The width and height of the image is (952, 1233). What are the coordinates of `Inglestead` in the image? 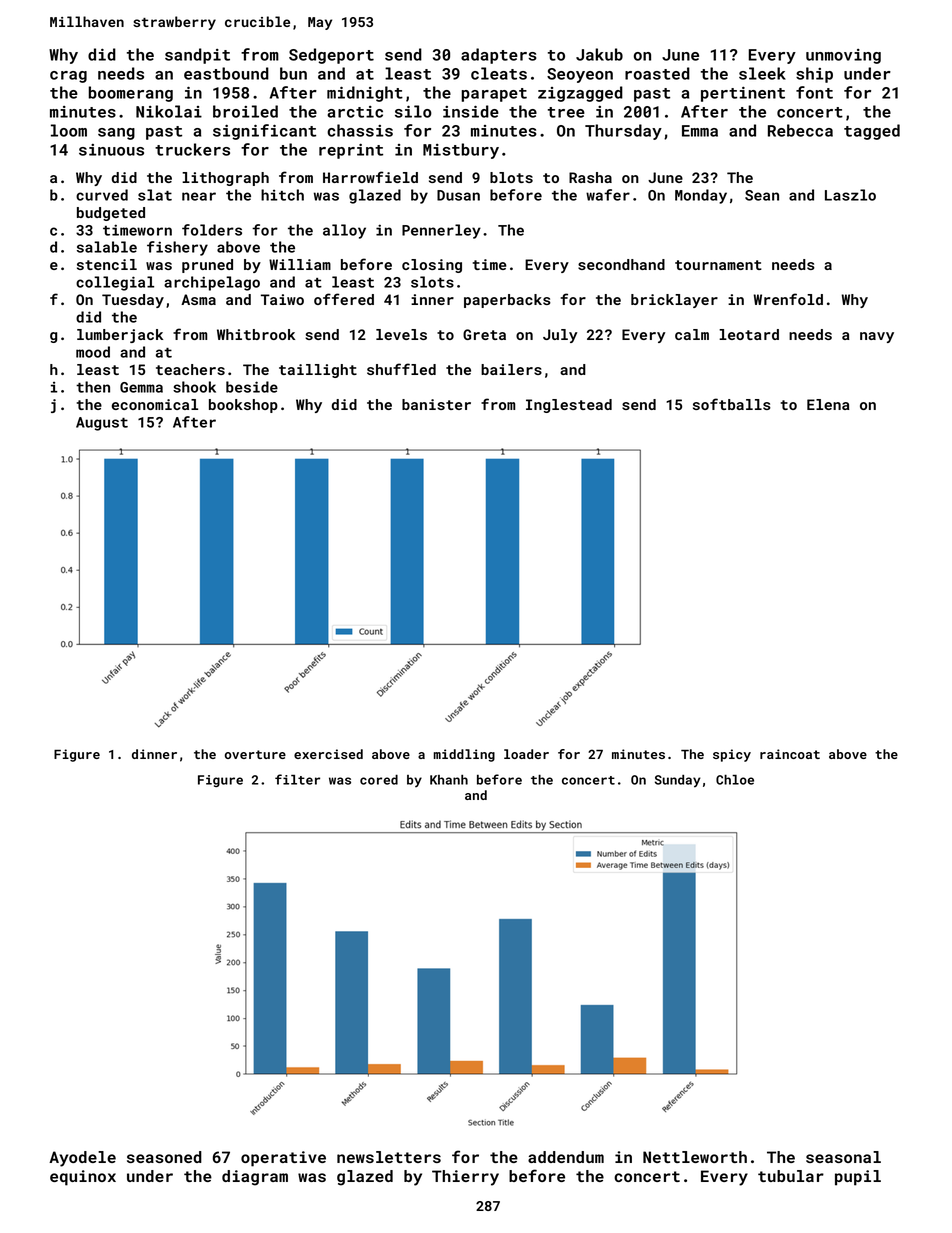 It's located at (569, 406).
